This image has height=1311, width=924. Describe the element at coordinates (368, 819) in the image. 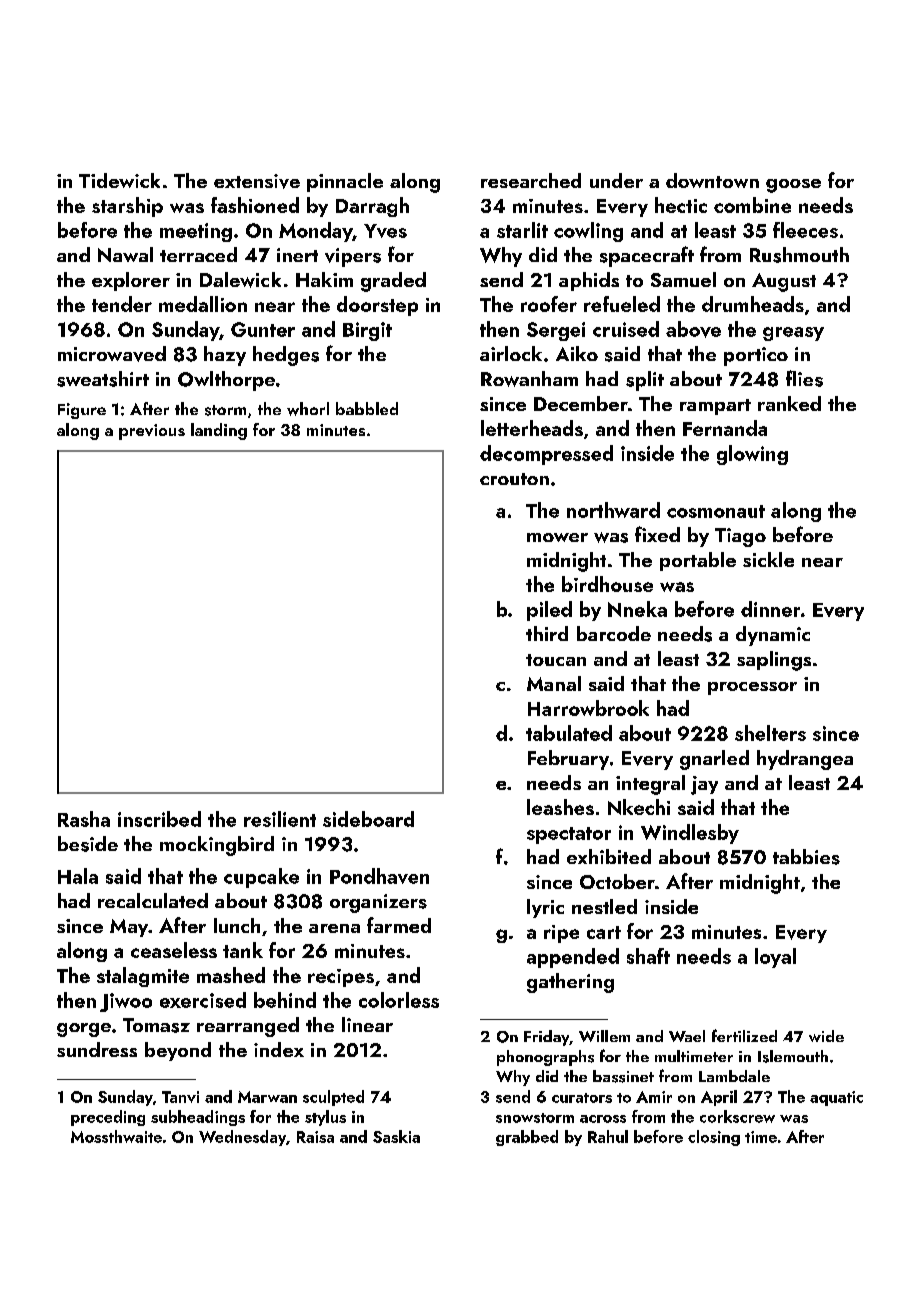

I see `sideboard` at that location.
